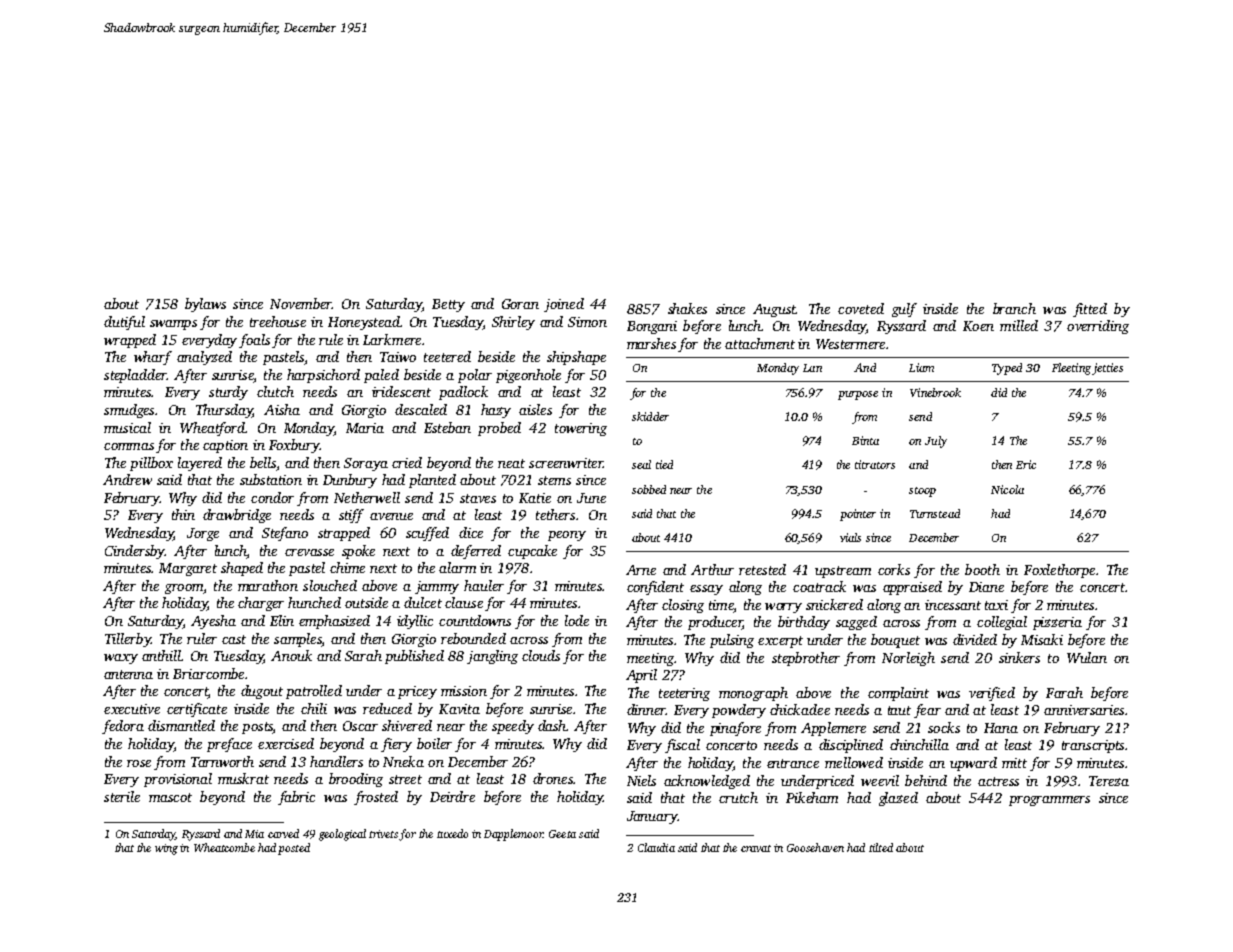 The width and height of the screenshot is (1233, 952). I want to click on jetties, so click(1107, 369).
